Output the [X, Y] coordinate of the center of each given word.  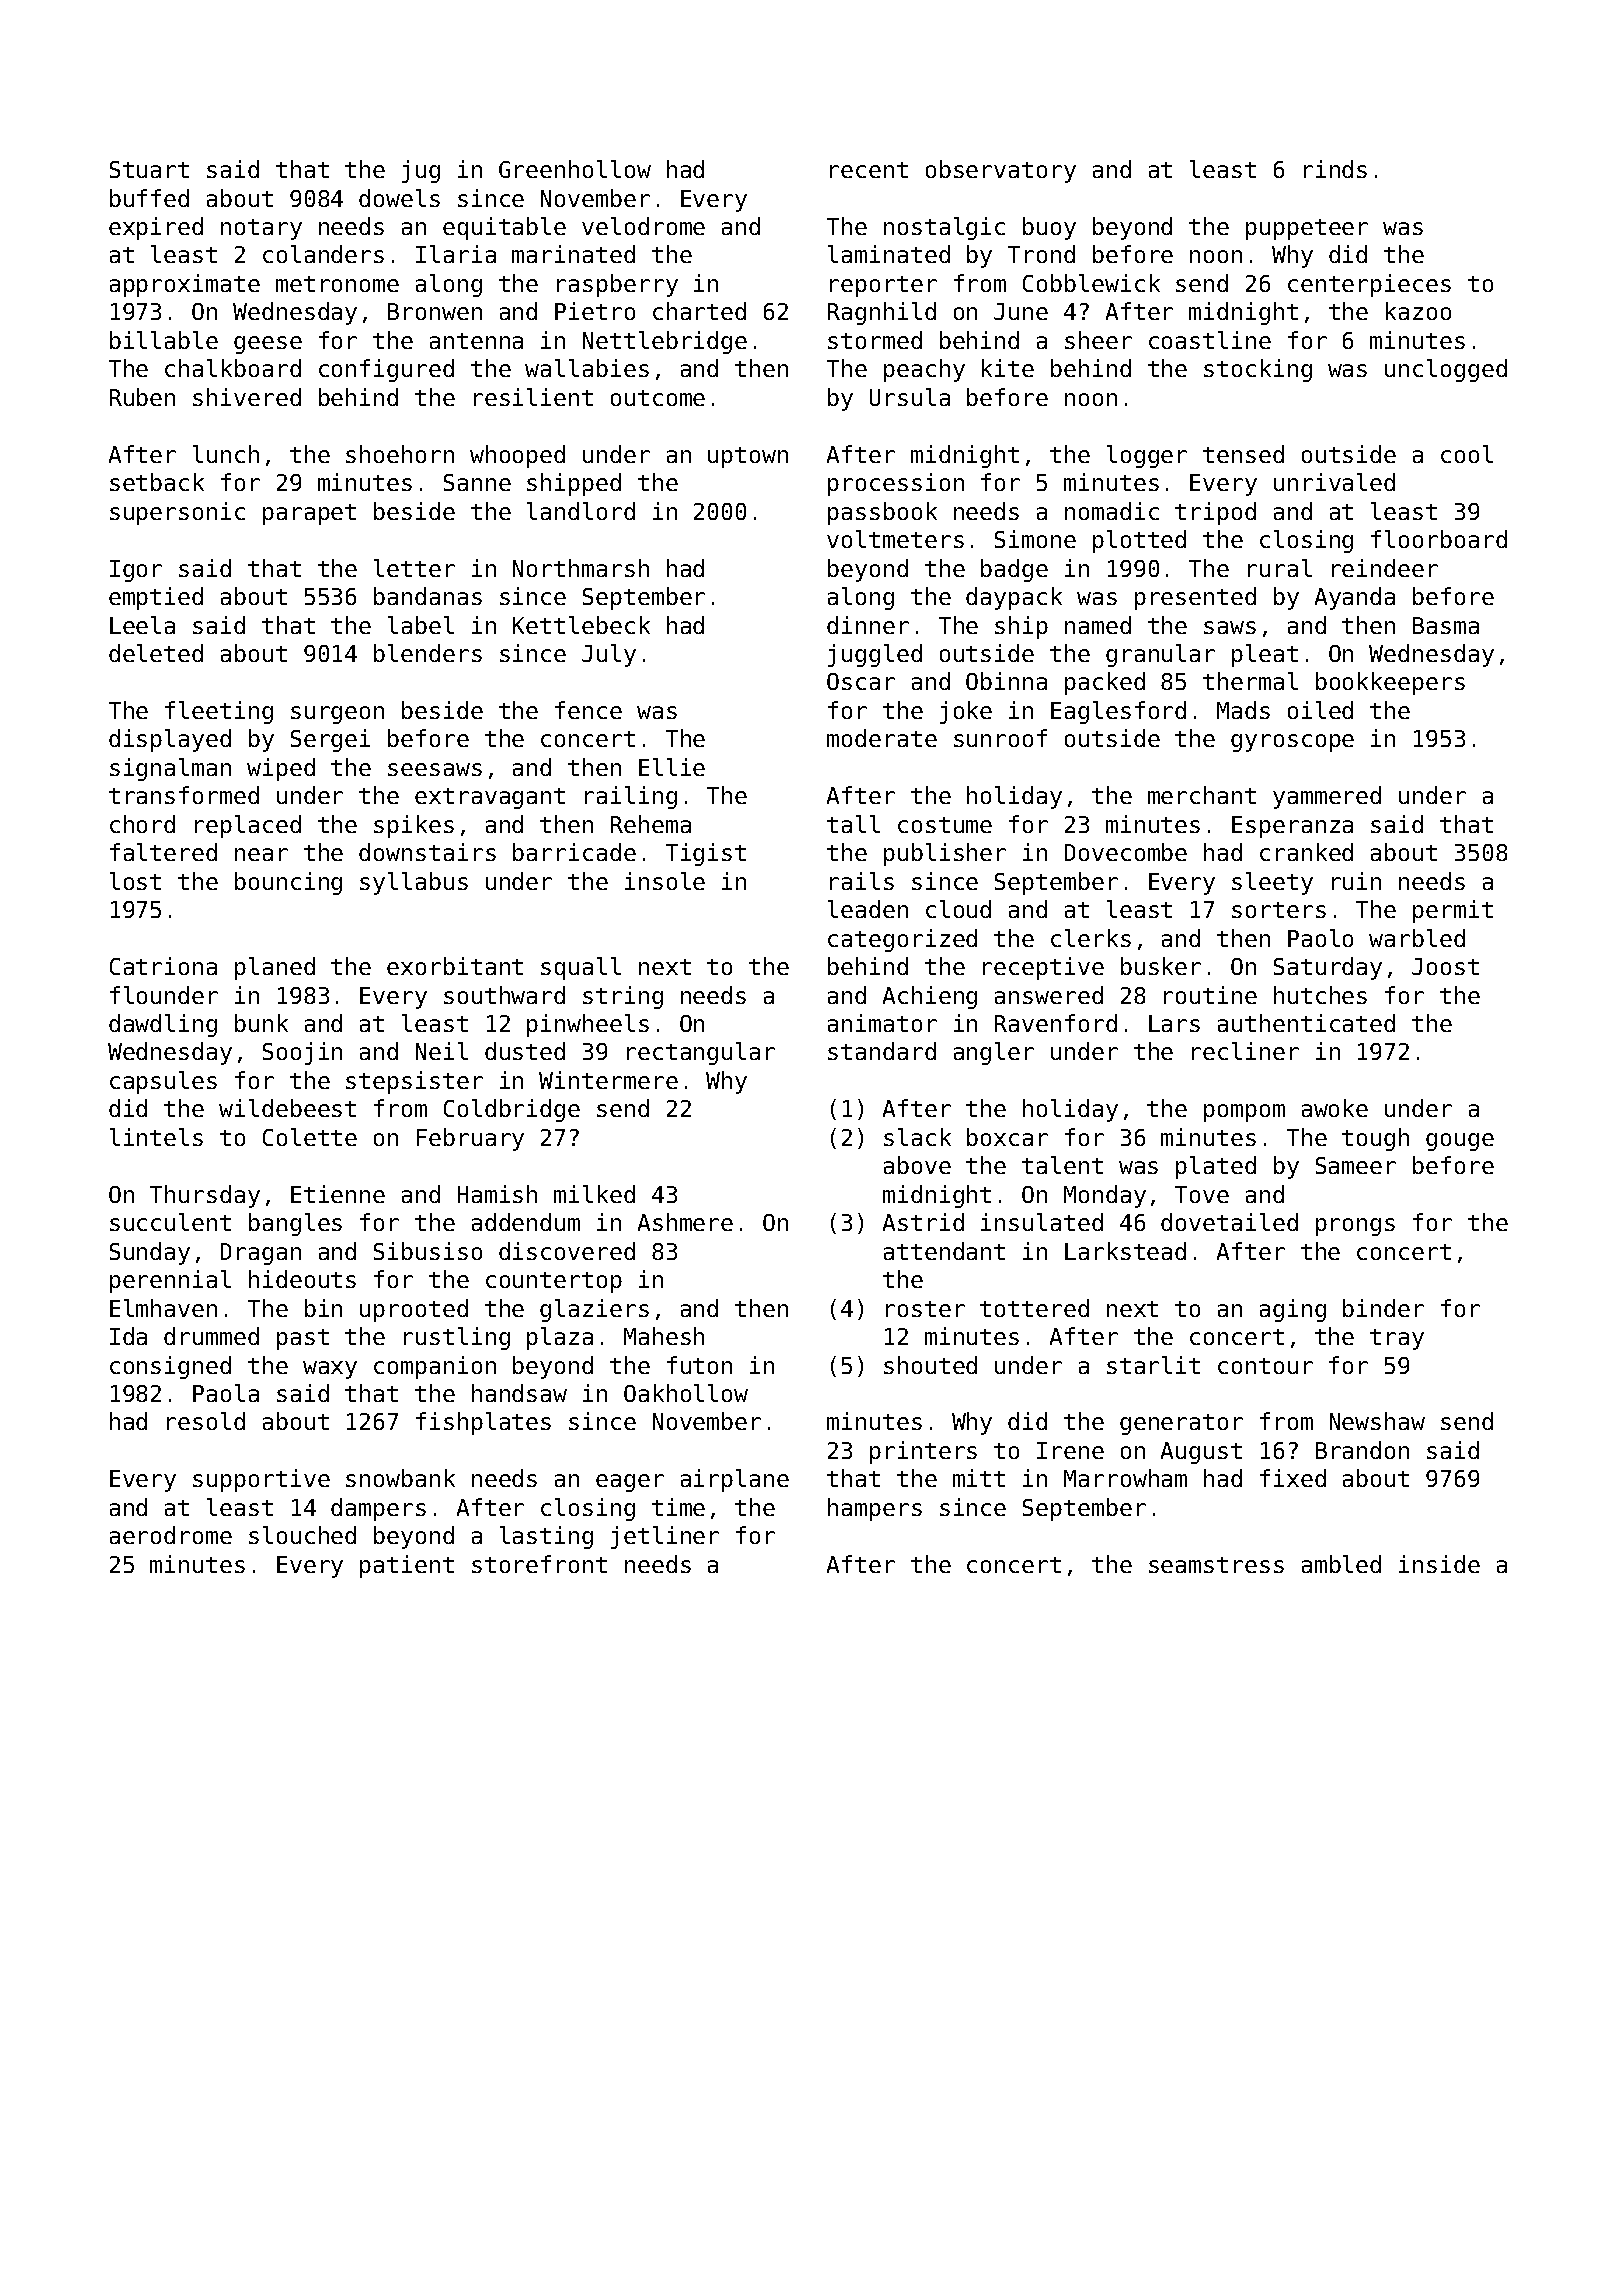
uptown [748, 457]
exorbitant [455, 966]
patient [407, 1566]
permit [1453, 911]
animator [882, 1023]
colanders [323, 254]
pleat [1265, 655]
